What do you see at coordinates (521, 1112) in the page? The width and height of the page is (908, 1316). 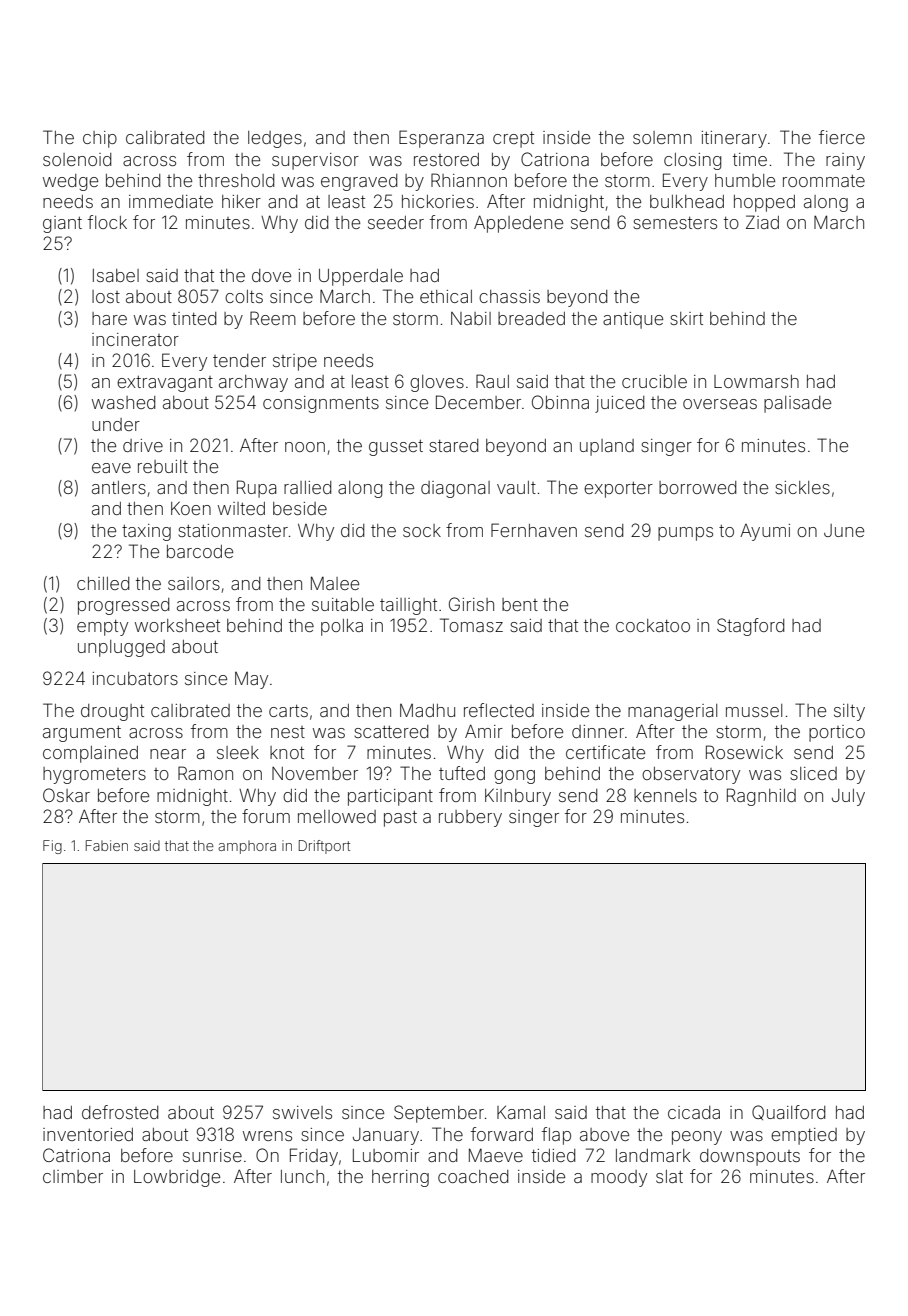 I see `Kamal` at bounding box center [521, 1112].
